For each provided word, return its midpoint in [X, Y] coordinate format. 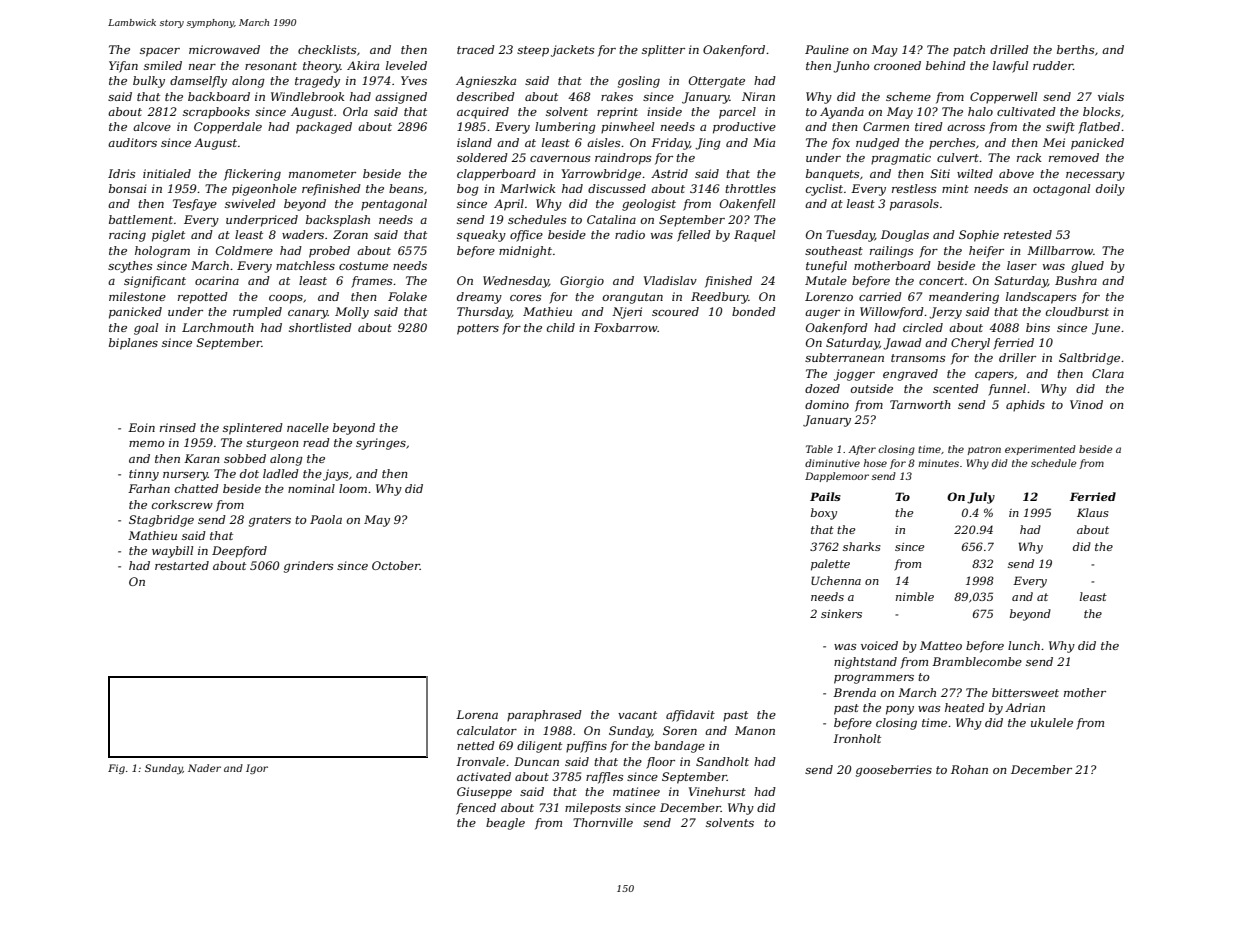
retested [1028, 234]
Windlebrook [308, 96]
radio [630, 234]
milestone [137, 296]
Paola [326, 519]
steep [533, 51]
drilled [1009, 49]
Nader [204, 768]
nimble [915, 596]
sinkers [841, 613]
